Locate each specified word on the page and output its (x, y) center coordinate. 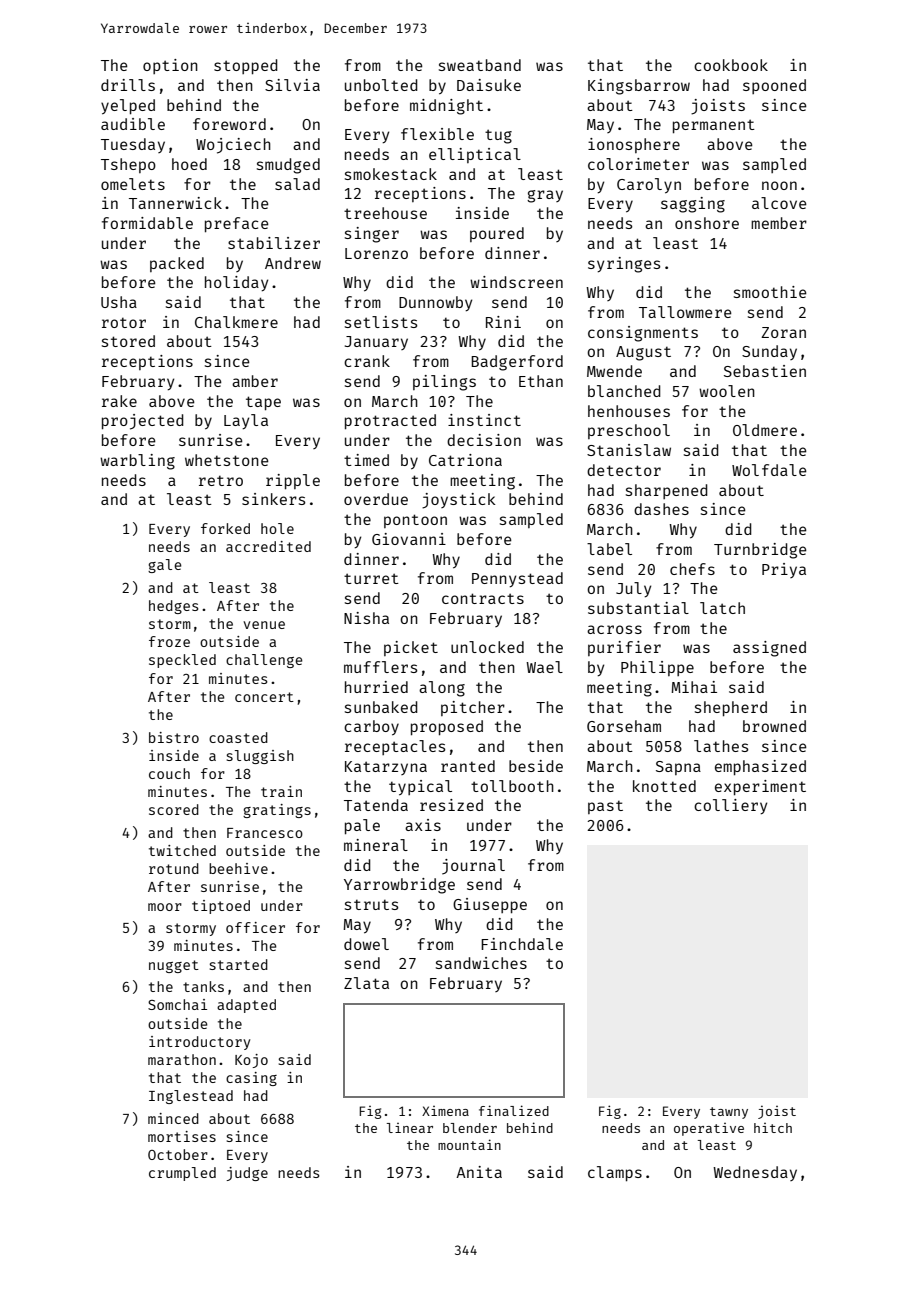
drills (128, 85)
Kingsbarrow (639, 87)
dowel (366, 944)
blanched (624, 391)
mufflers (380, 667)
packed (177, 264)
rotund (174, 868)
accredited (268, 546)
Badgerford (517, 363)
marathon (182, 1059)
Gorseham (624, 726)
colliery (730, 806)
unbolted (381, 85)
